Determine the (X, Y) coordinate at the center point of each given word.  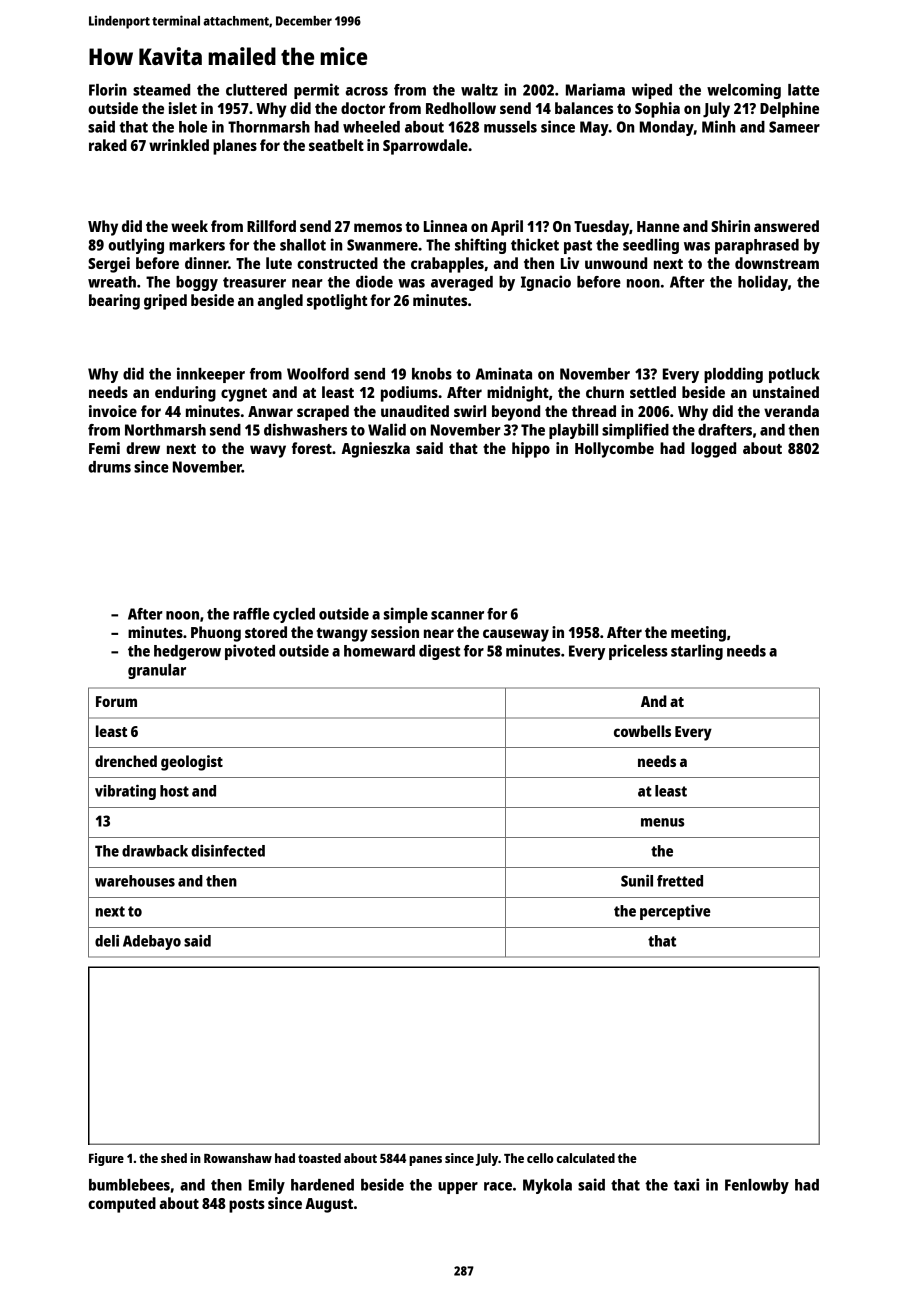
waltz (479, 90)
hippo (531, 450)
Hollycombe (614, 450)
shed (174, 1158)
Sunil (637, 880)
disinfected (228, 850)
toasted (319, 1158)
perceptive (675, 912)
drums (109, 467)
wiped (652, 91)
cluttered (256, 90)
